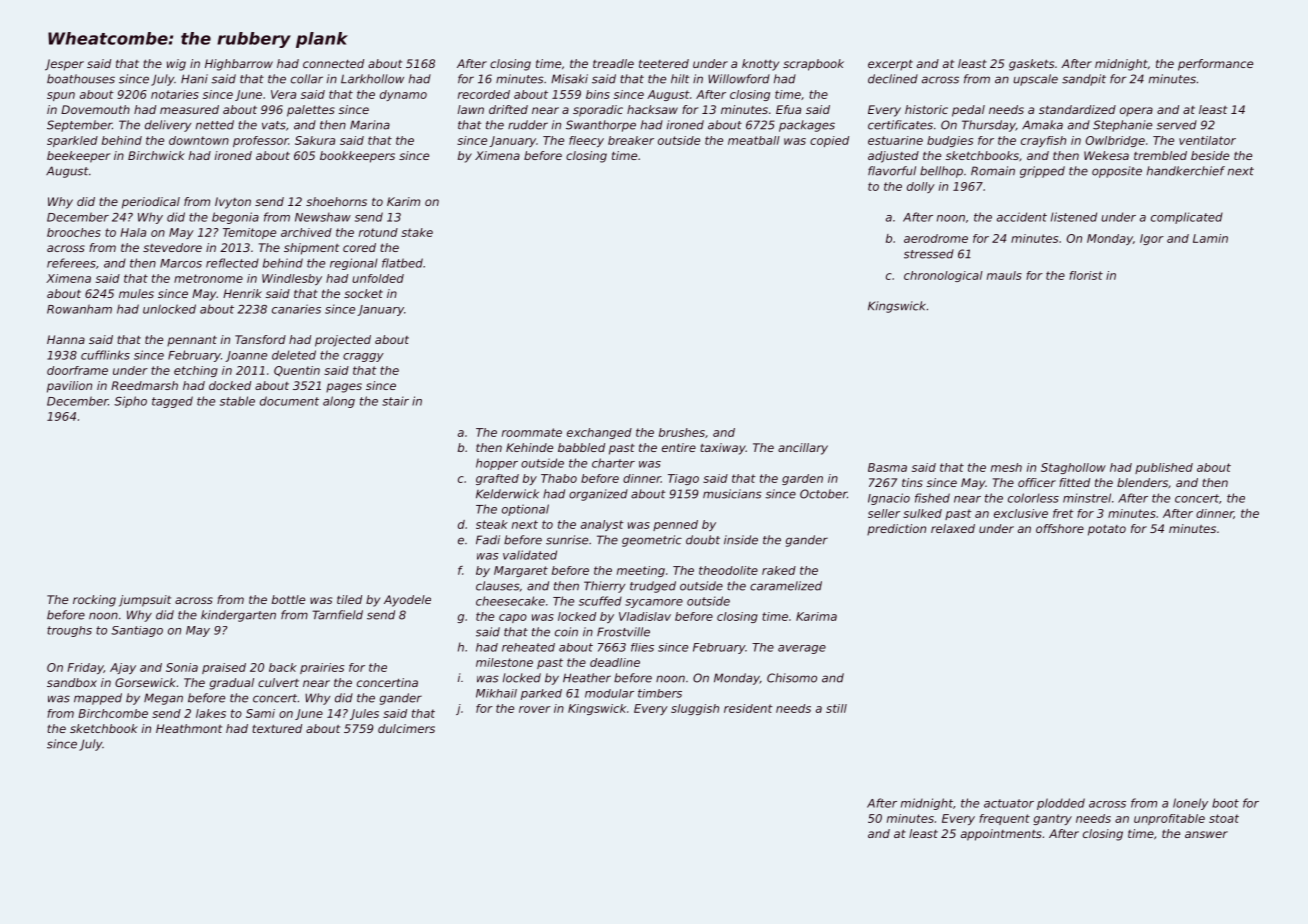  Describe the element at coordinates (645, 616) in the page. I see `Vladislav` at that location.
